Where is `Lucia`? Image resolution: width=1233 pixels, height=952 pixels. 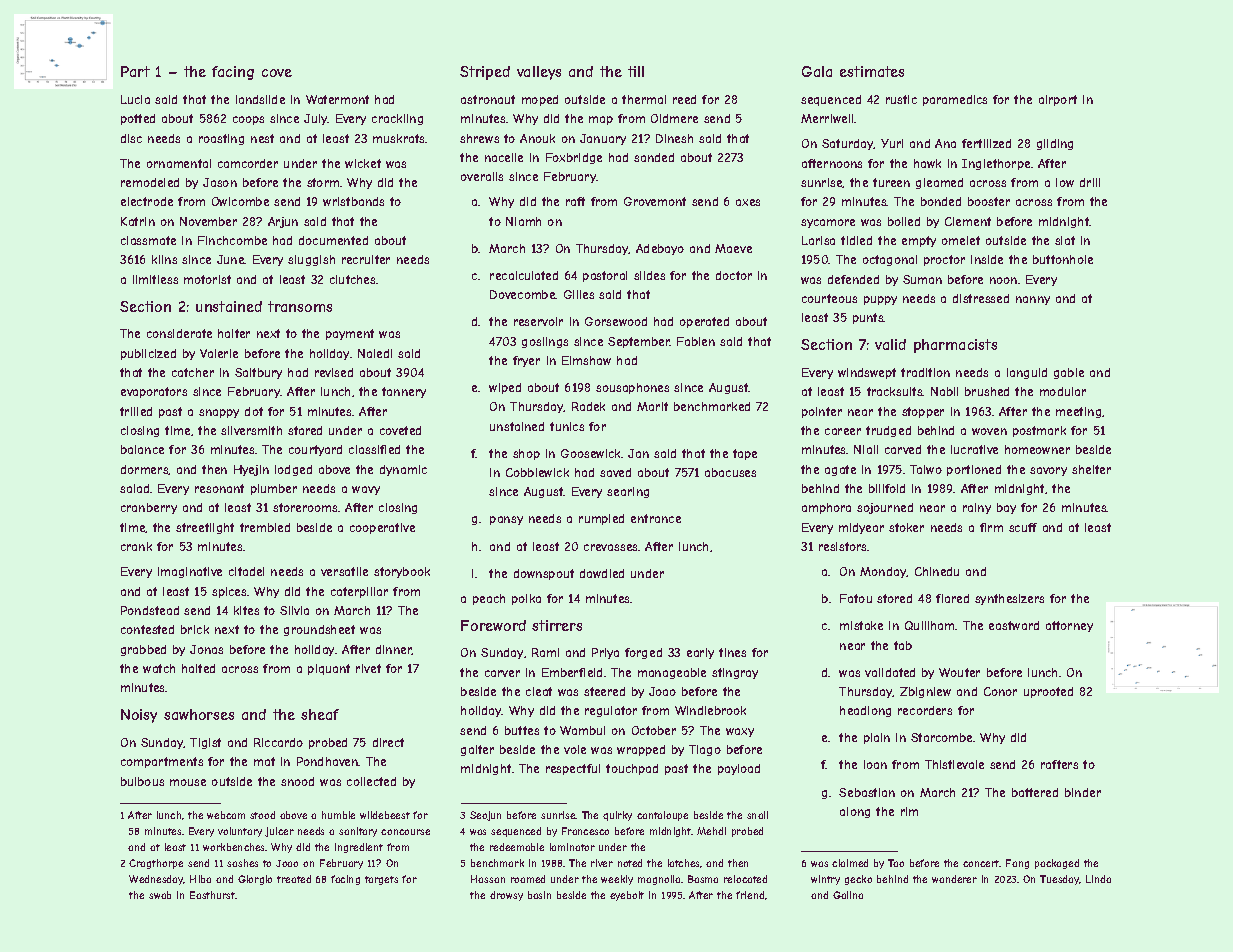 Lucia is located at coordinates (135, 99).
